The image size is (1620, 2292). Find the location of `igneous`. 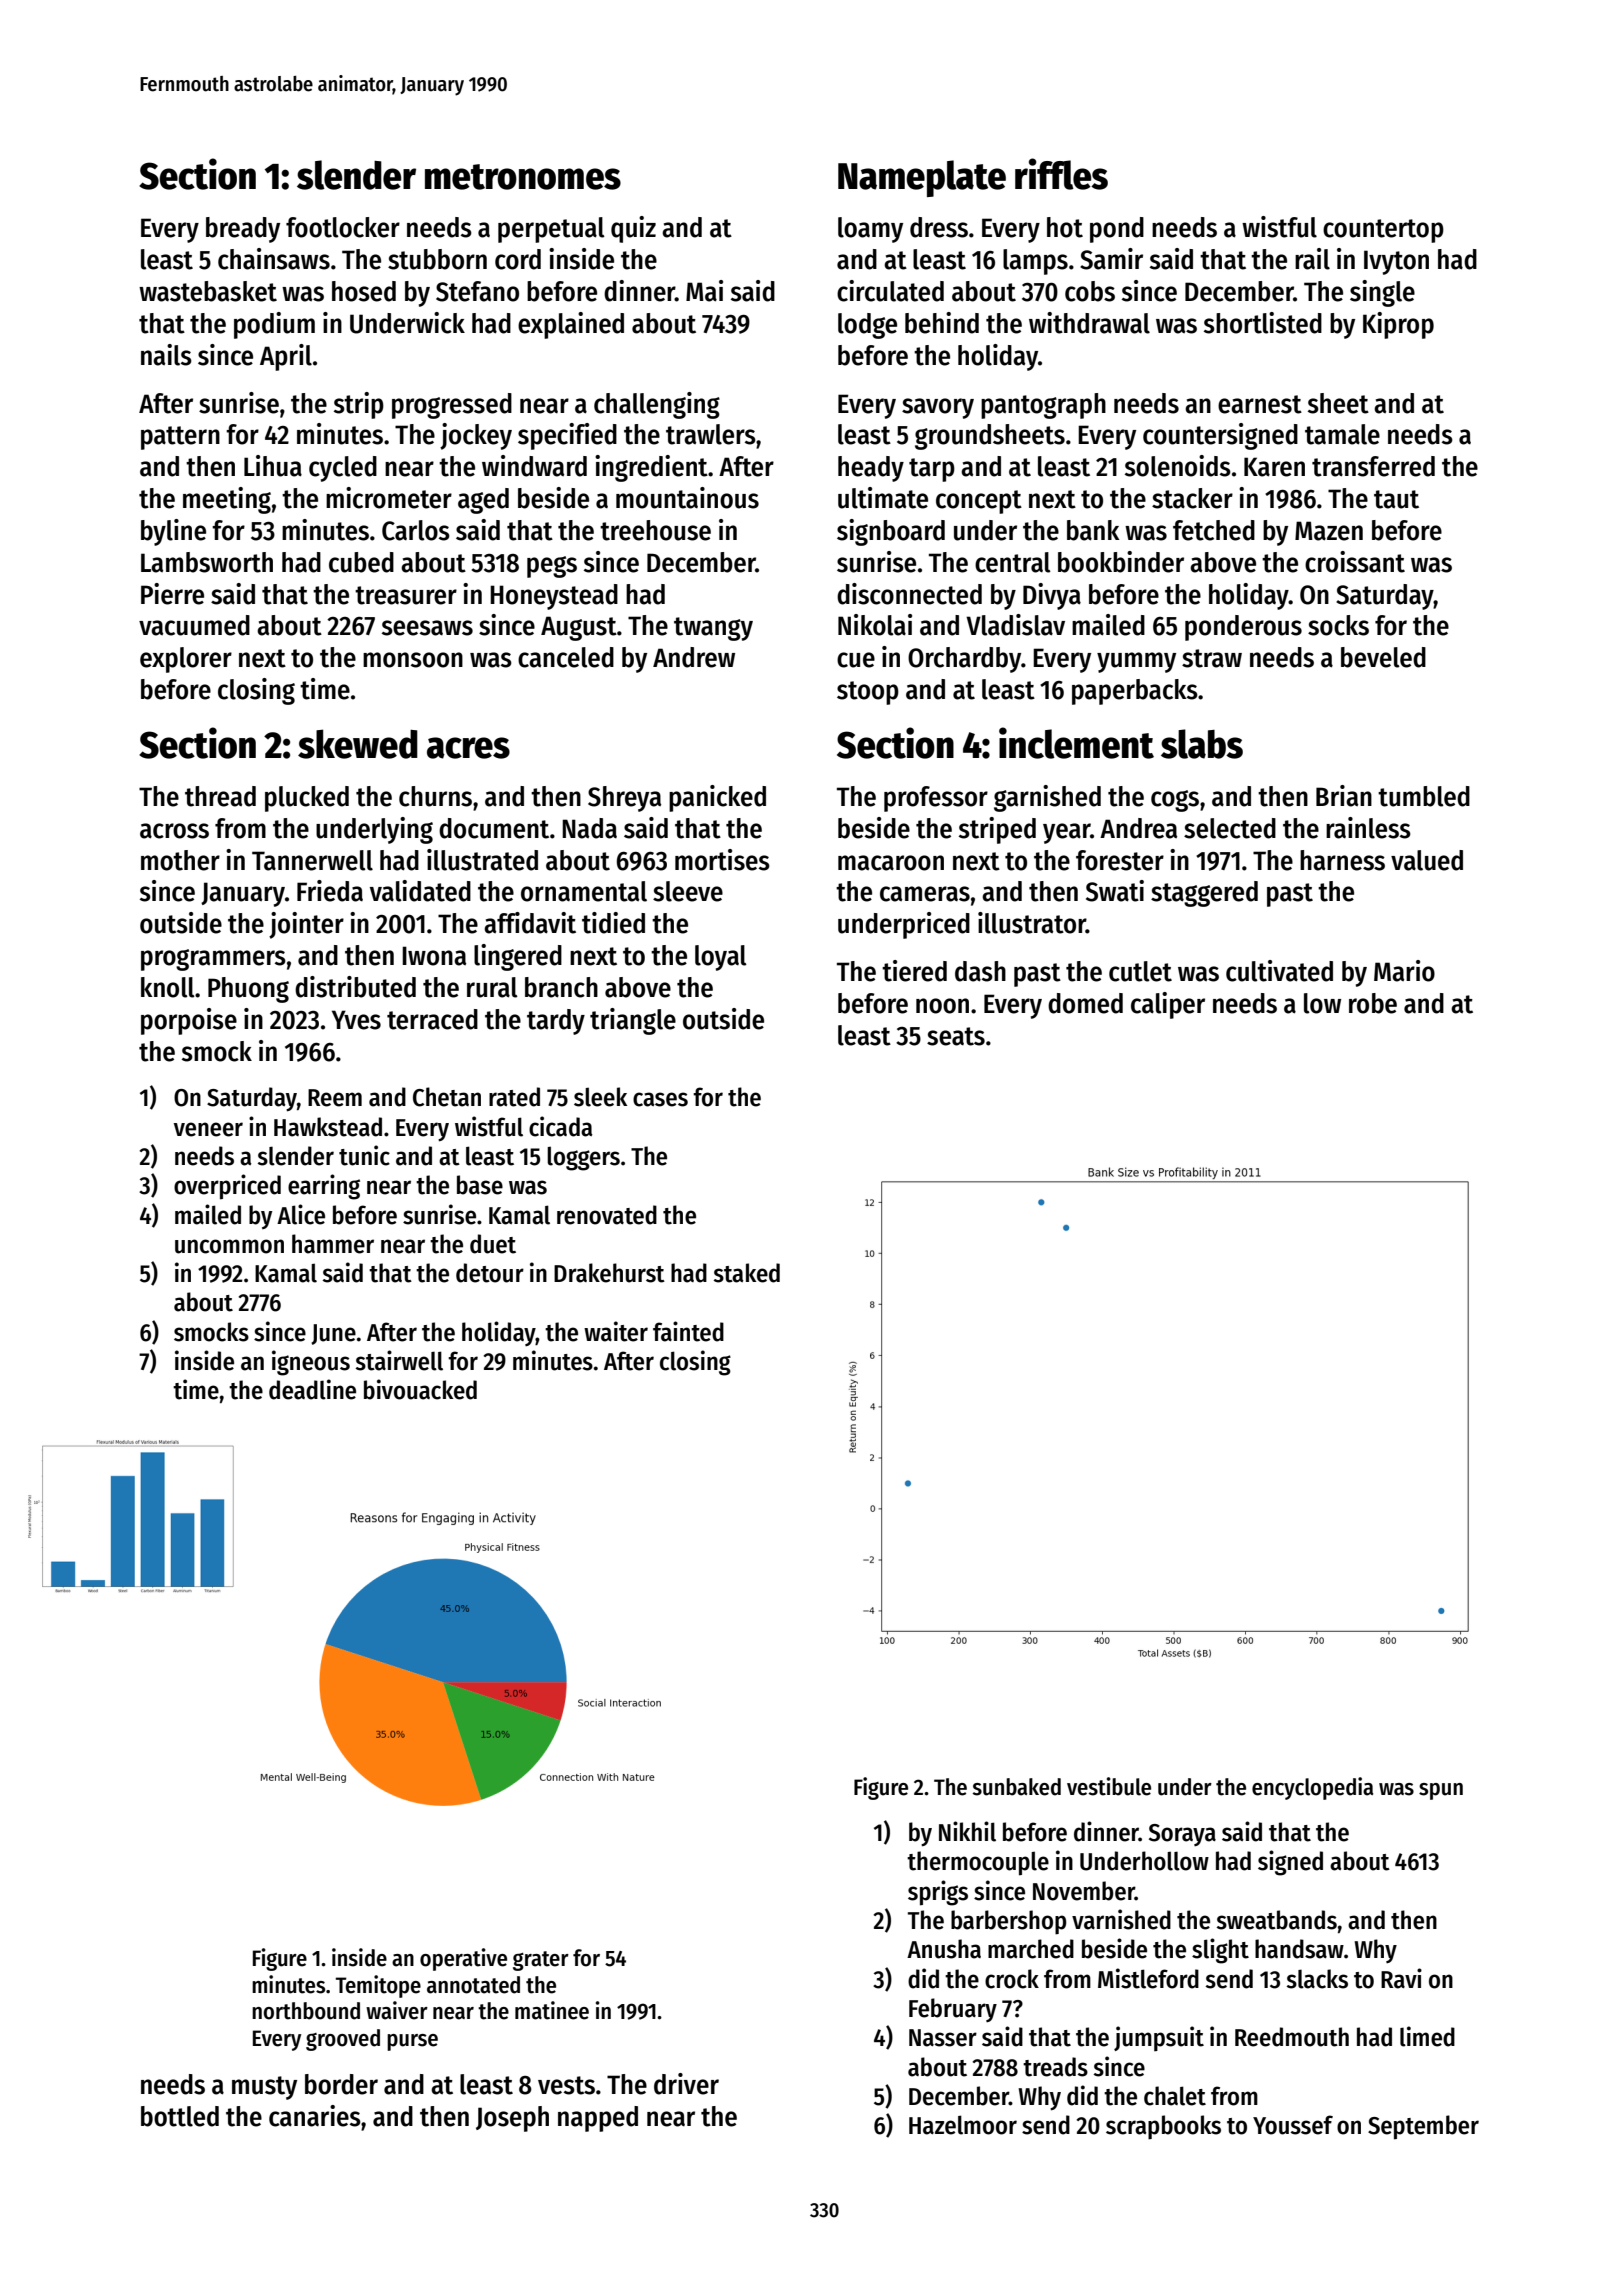

igneous is located at coordinates (311, 1363).
